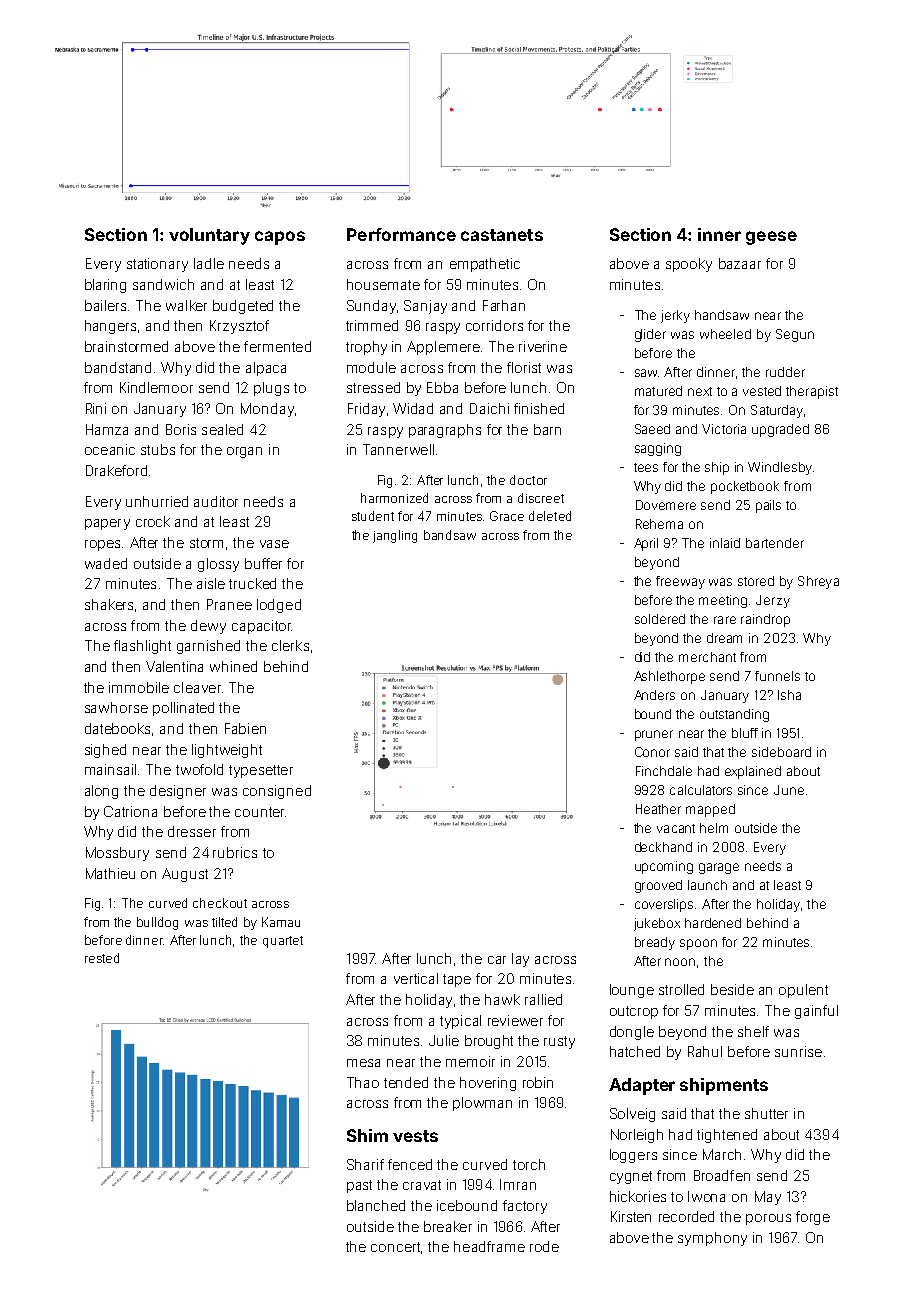 The image size is (924, 1308). What do you see at coordinates (773, 601) in the page?
I see `Jerzy` at bounding box center [773, 601].
